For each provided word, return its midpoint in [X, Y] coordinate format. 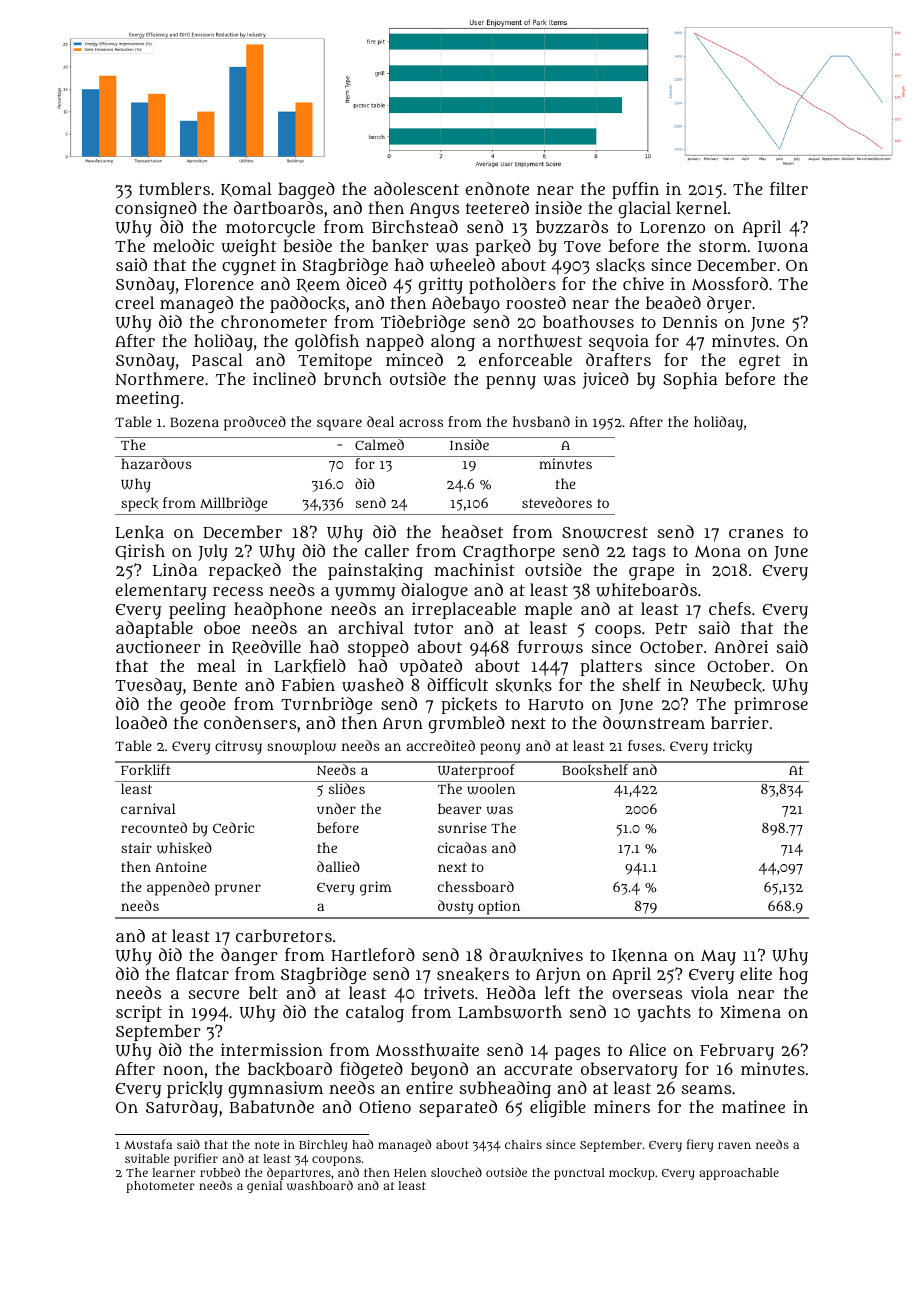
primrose [771, 705]
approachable [739, 1174]
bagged [306, 190]
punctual [579, 1174]
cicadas [462, 847]
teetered [497, 207]
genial [264, 1187]
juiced [605, 380]
